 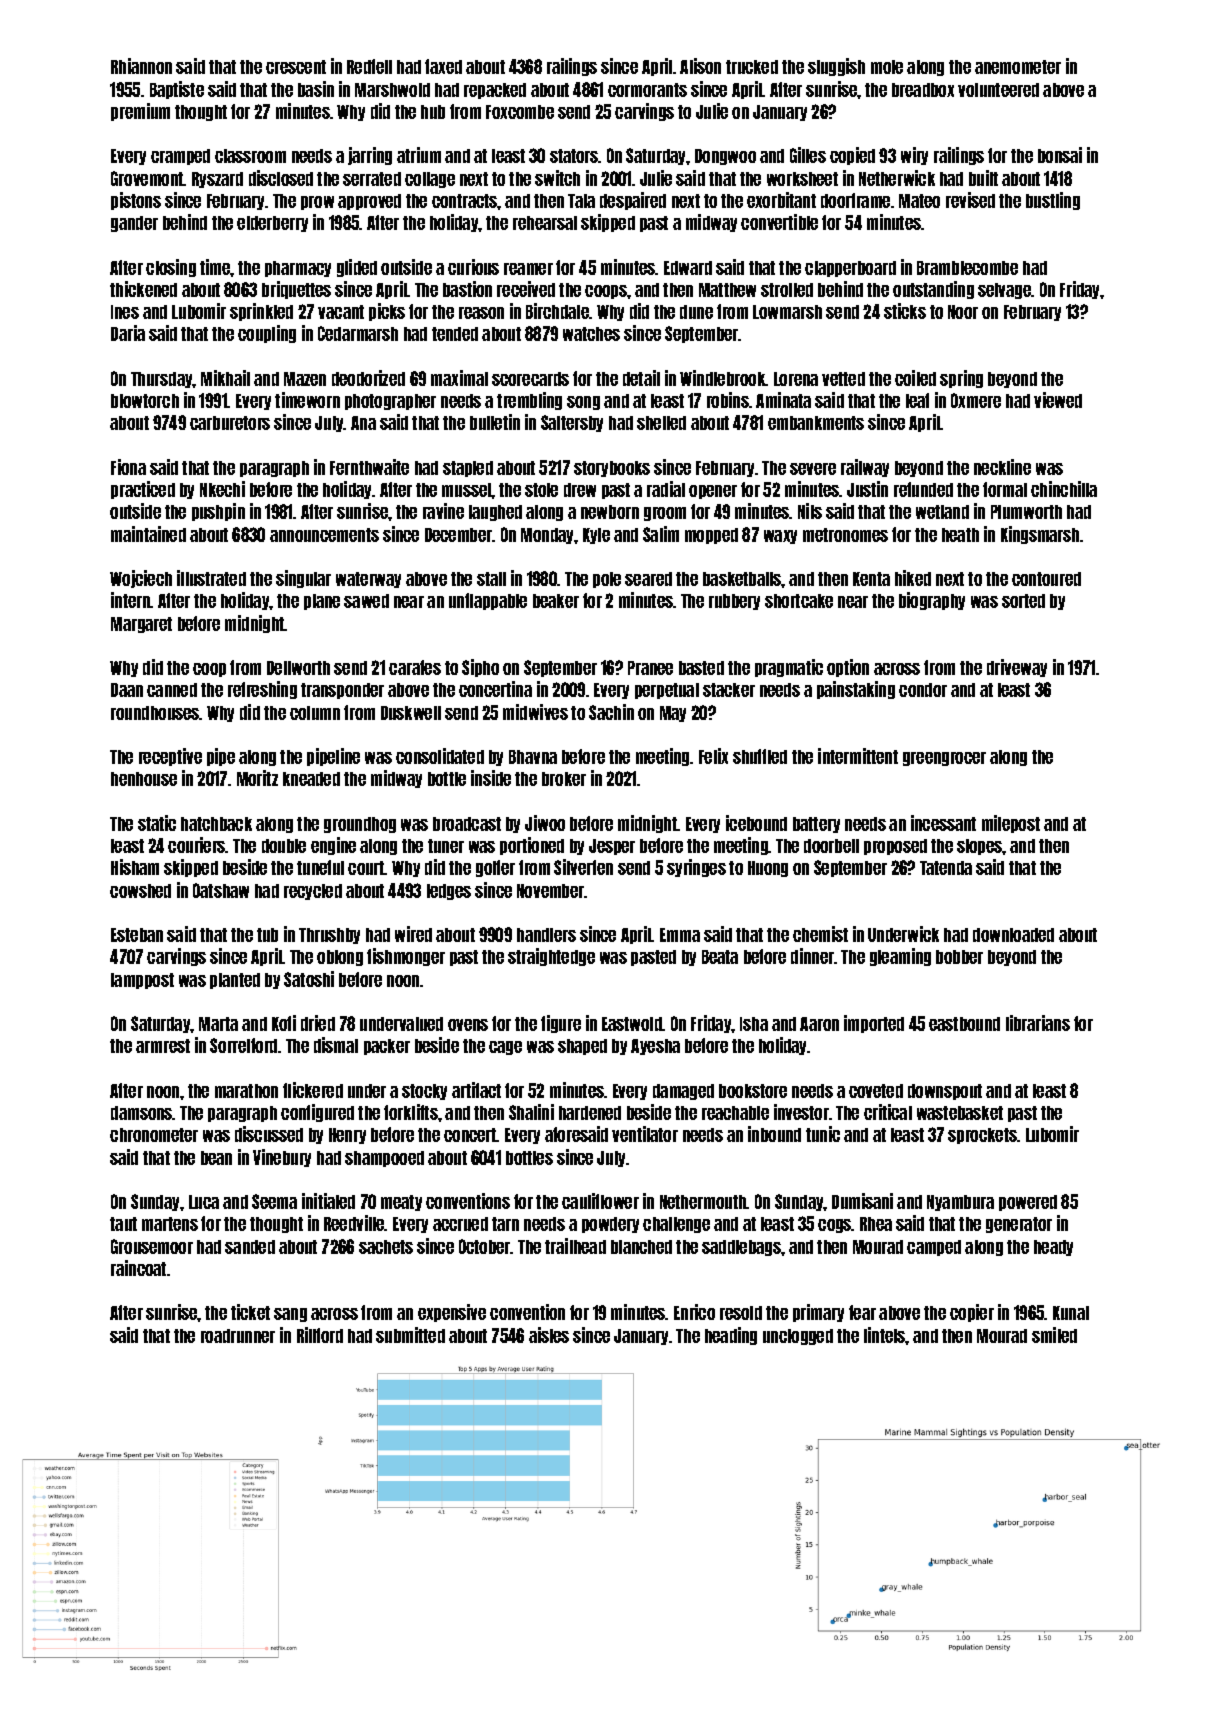 I want to click on kneaded, so click(x=311, y=779).
